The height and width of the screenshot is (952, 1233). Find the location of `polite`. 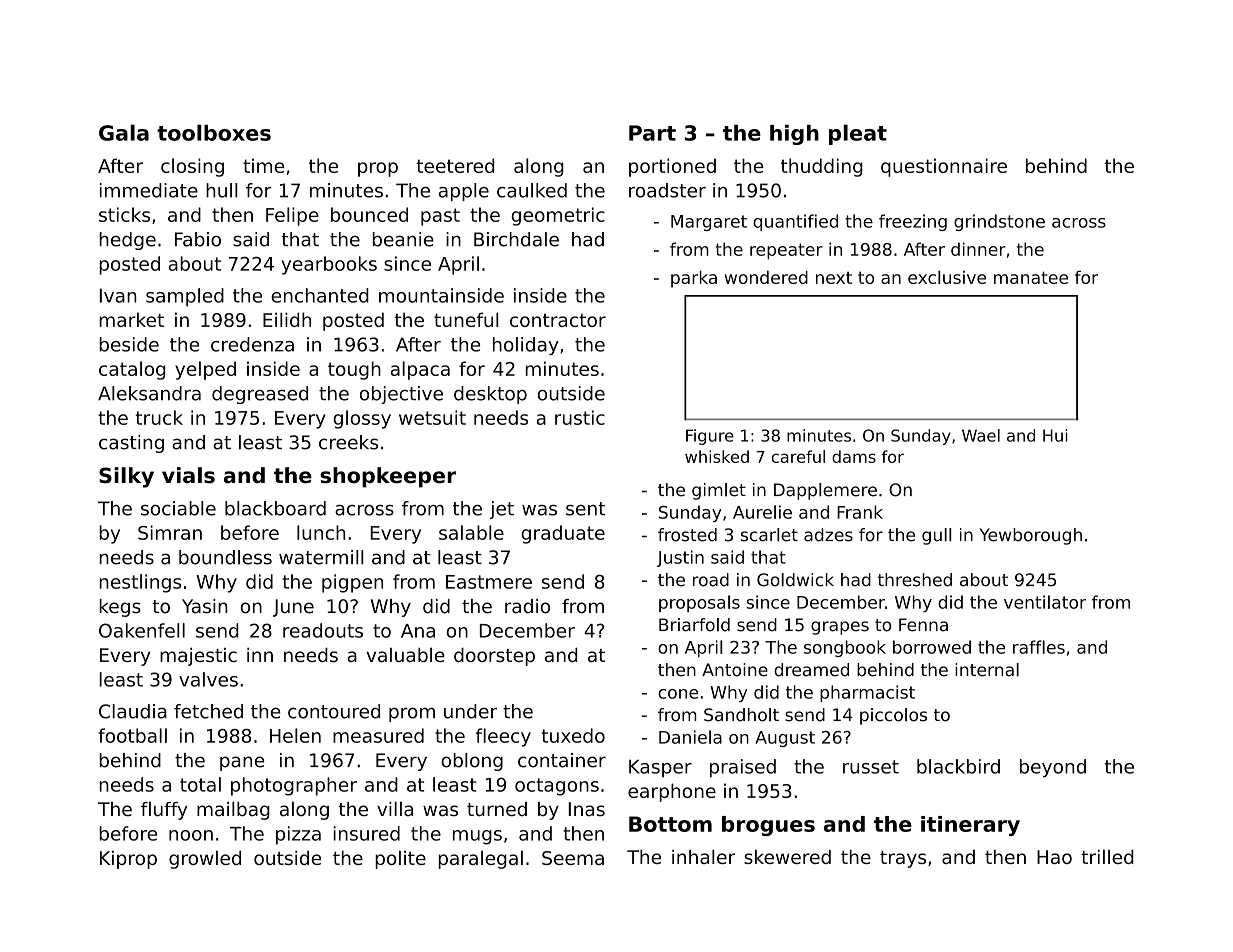

polite is located at coordinates (400, 859).
